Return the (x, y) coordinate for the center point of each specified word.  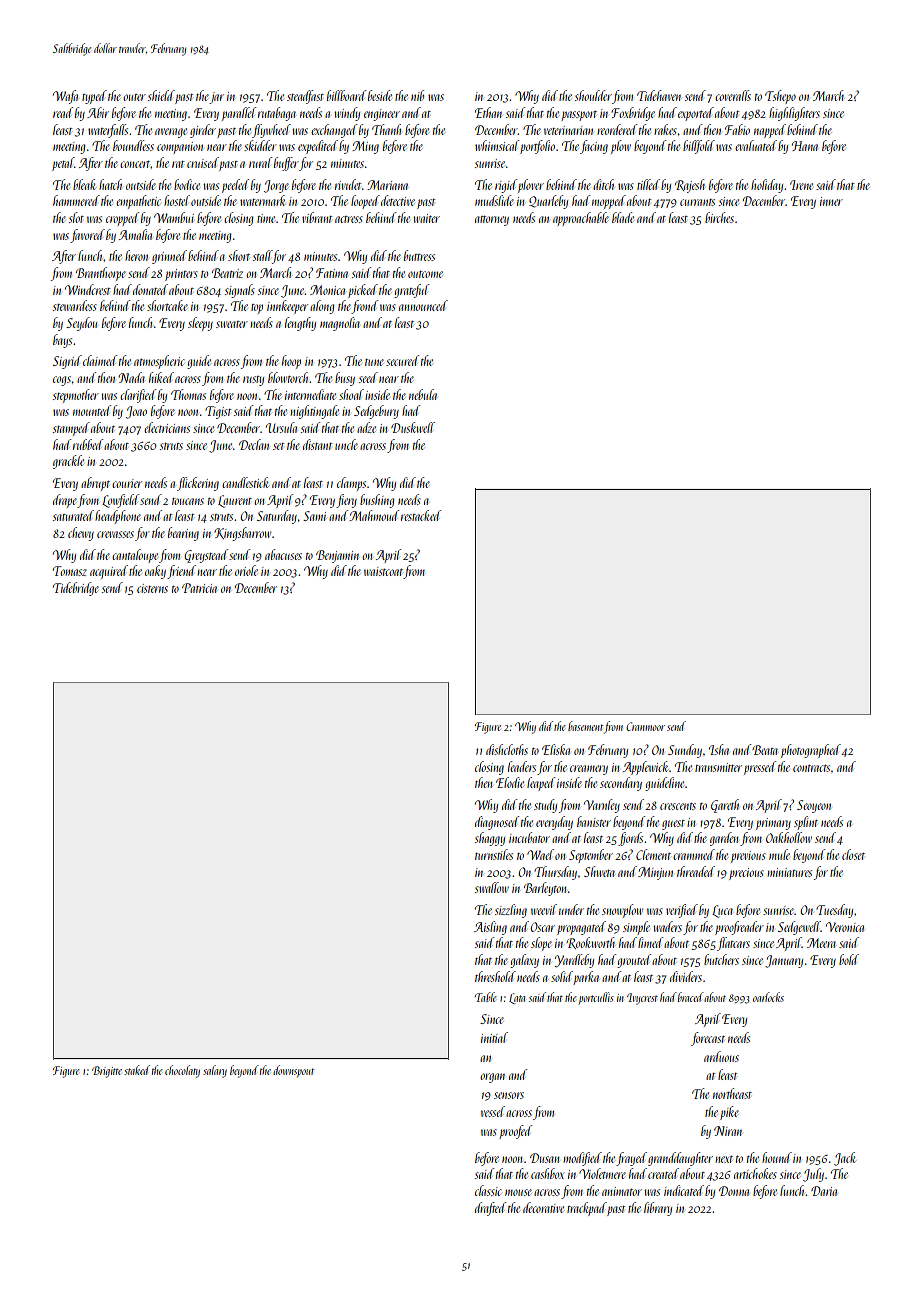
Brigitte (107, 1072)
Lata (517, 998)
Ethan (488, 112)
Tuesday (834, 911)
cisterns (152, 588)
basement (585, 726)
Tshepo (780, 97)
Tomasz (70, 571)
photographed (811, 751)
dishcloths (507, 749)
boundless (133, 145)
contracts (811, 768)
